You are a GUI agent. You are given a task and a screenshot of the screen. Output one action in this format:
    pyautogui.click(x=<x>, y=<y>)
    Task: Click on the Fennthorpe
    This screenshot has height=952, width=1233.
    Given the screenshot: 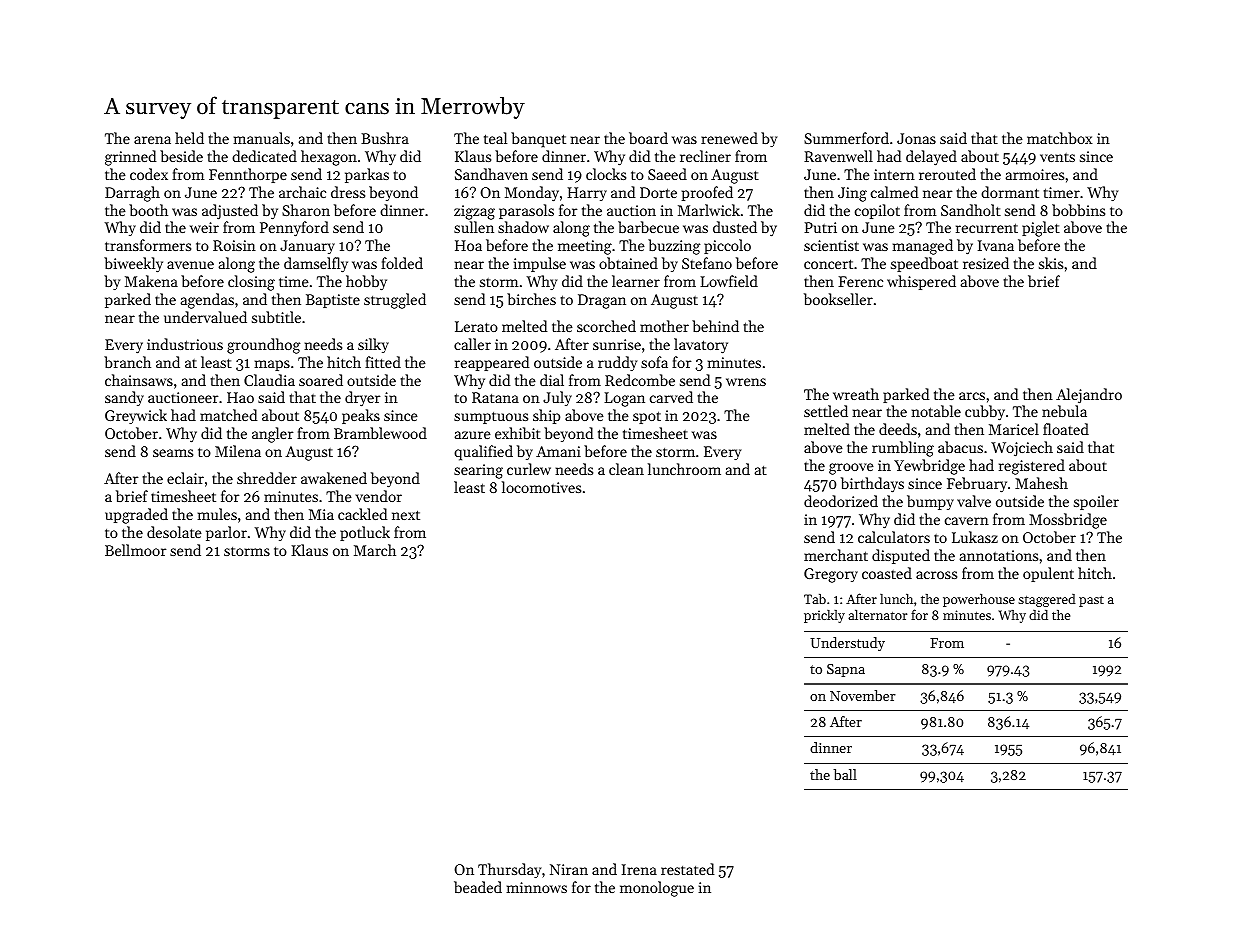 What is the action you would take?
    pyautogui.click(x=248, y=175)
